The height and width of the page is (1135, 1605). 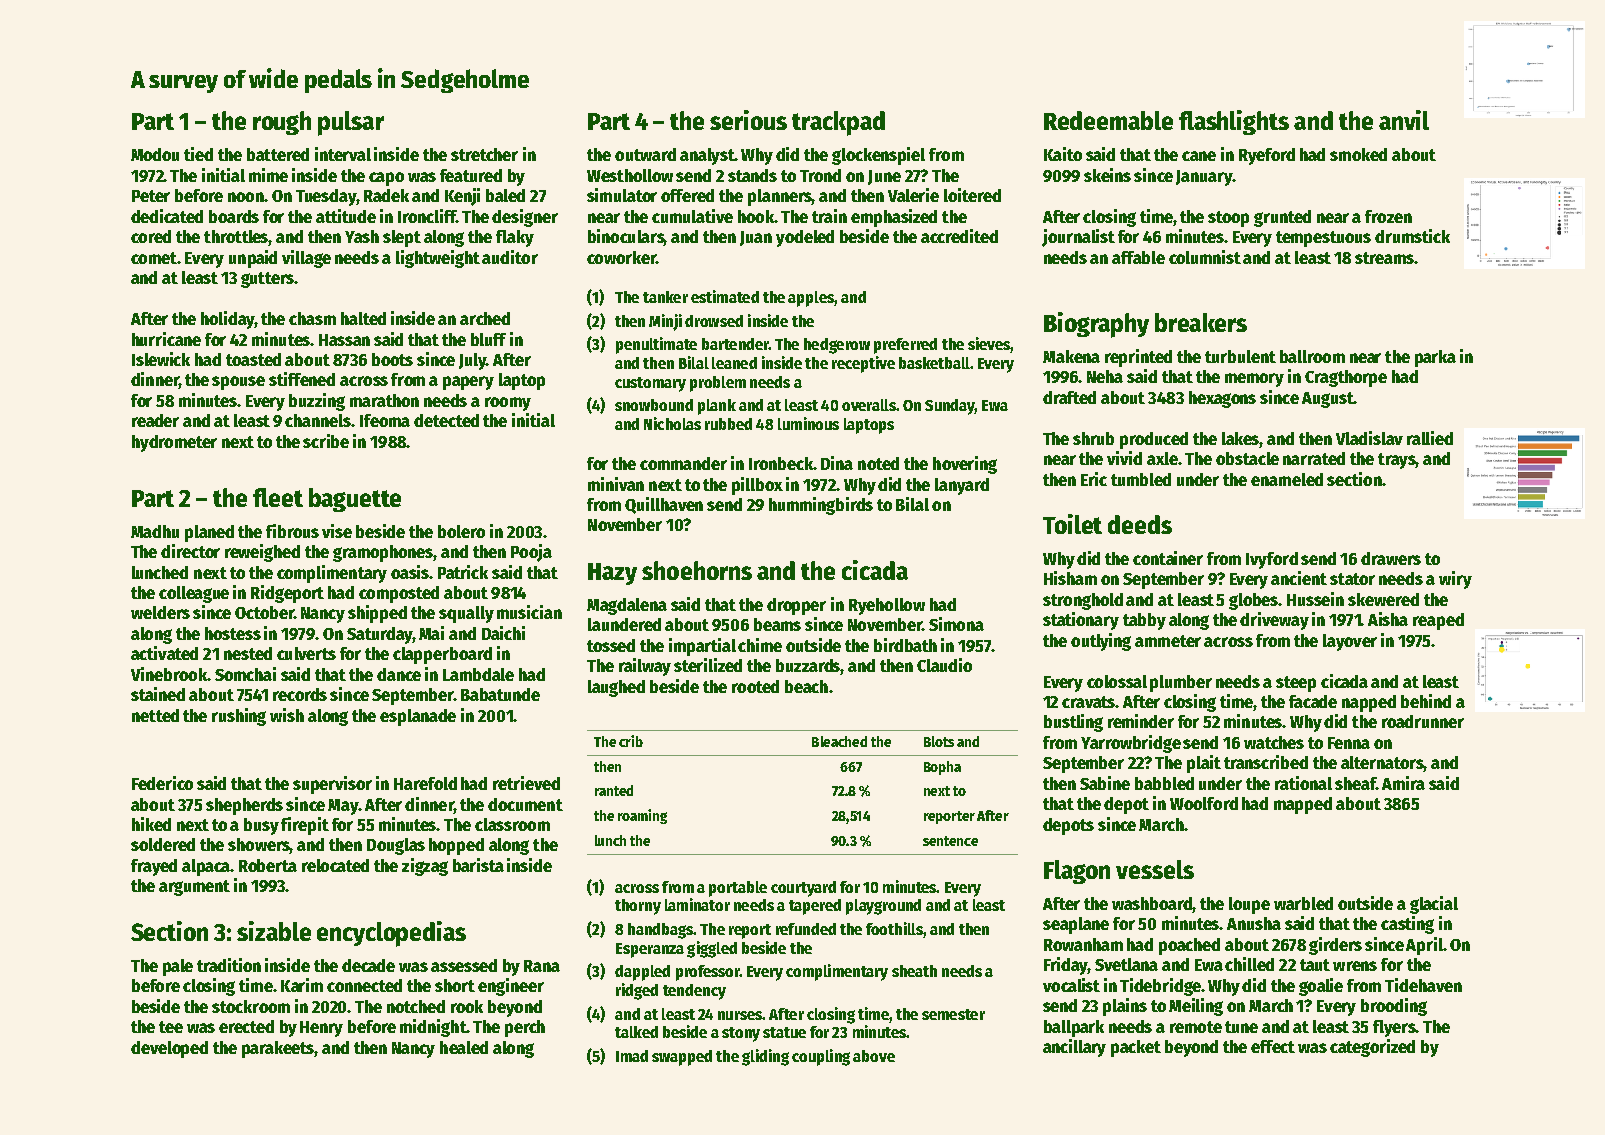 What do you see at coordinates (510, 257) in the page?
I see `auditor` at bounding box center [510, 257].
